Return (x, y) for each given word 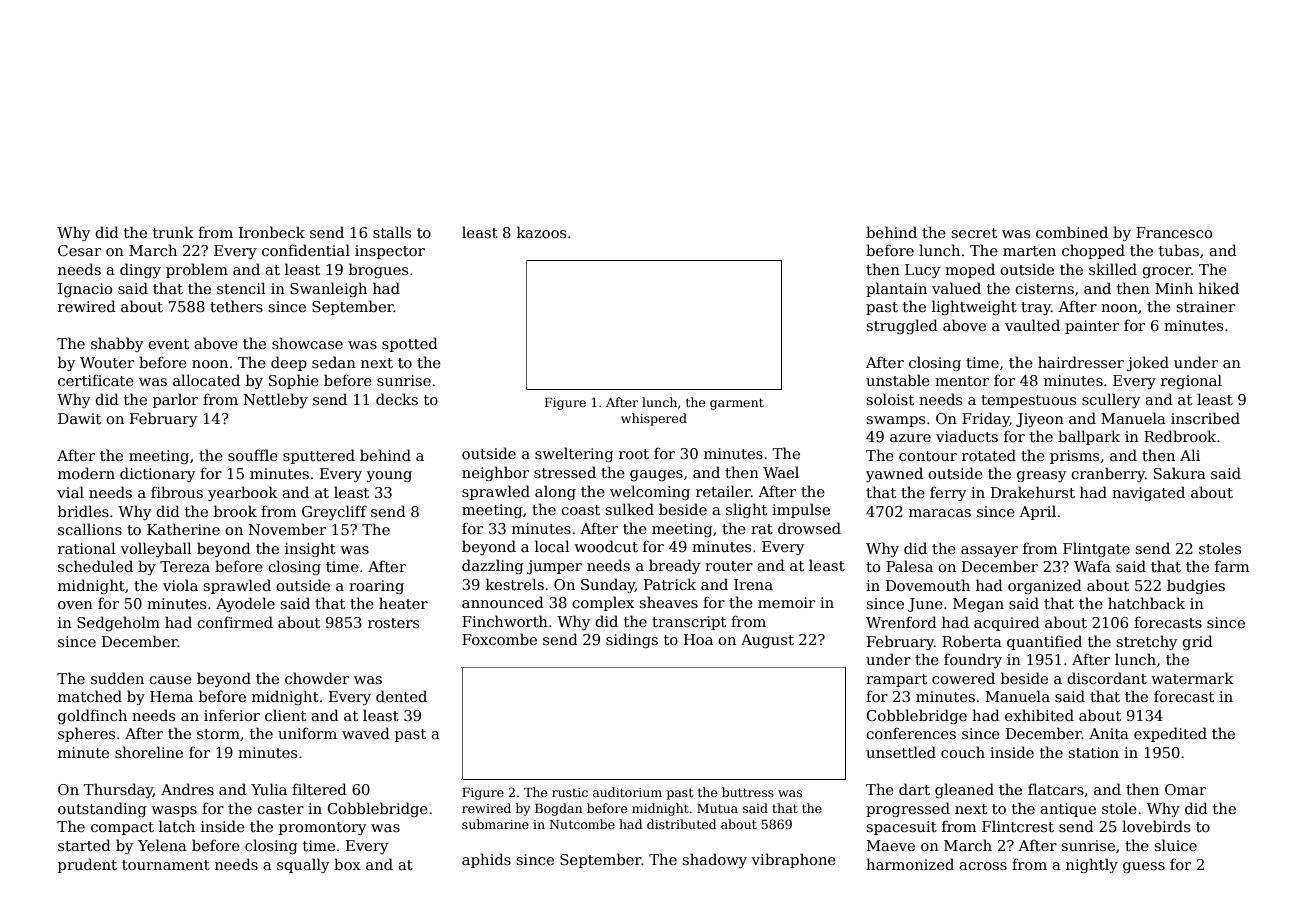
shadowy (714, 860)
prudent (87, 865)
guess (1144, 867)
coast (580, 510)
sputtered (319, 456)
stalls (392, 232)
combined (1072, 232)
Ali (1190, 455)
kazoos (541, 232)
